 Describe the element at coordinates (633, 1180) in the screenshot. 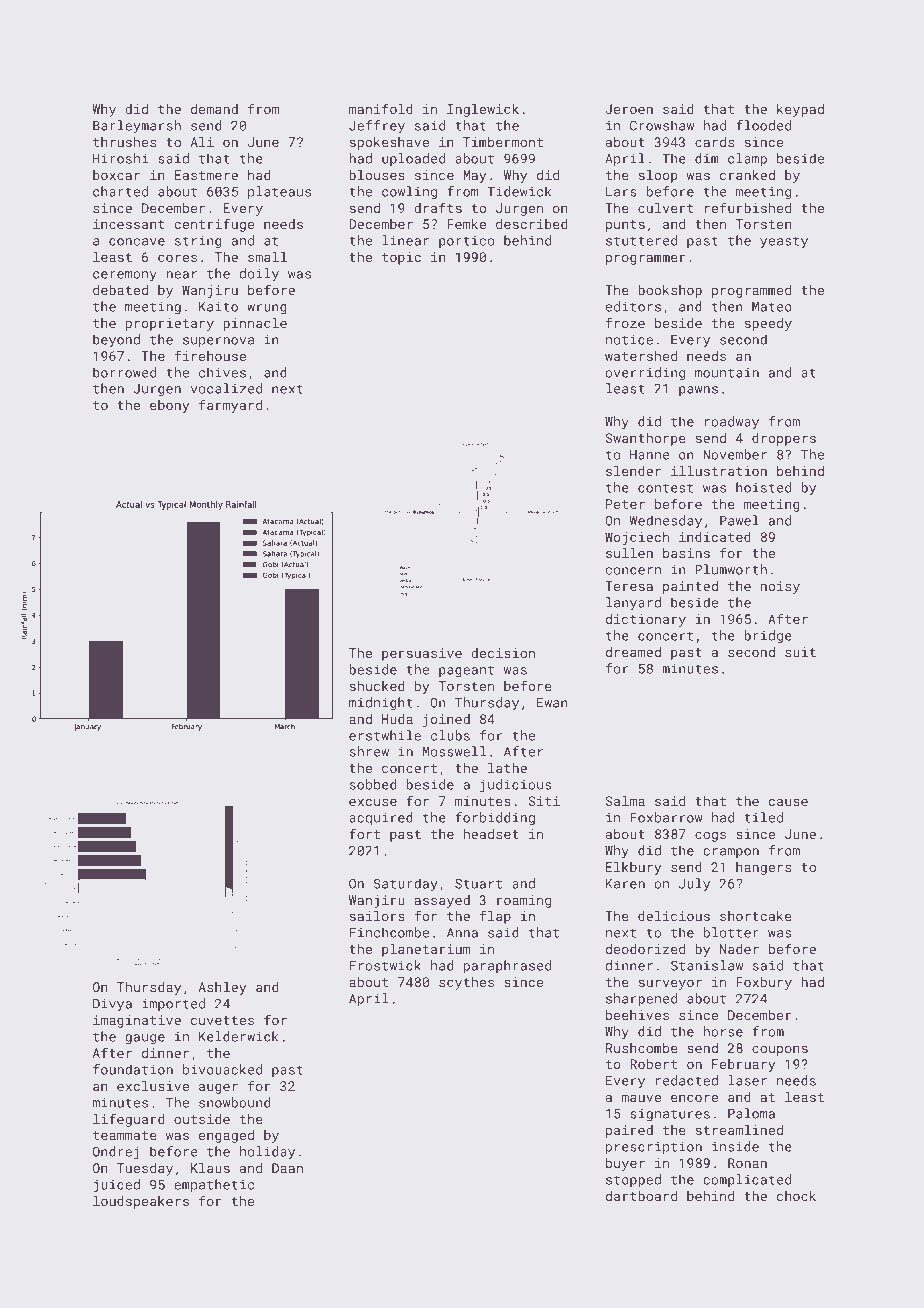

I see `stopped` at that location.
